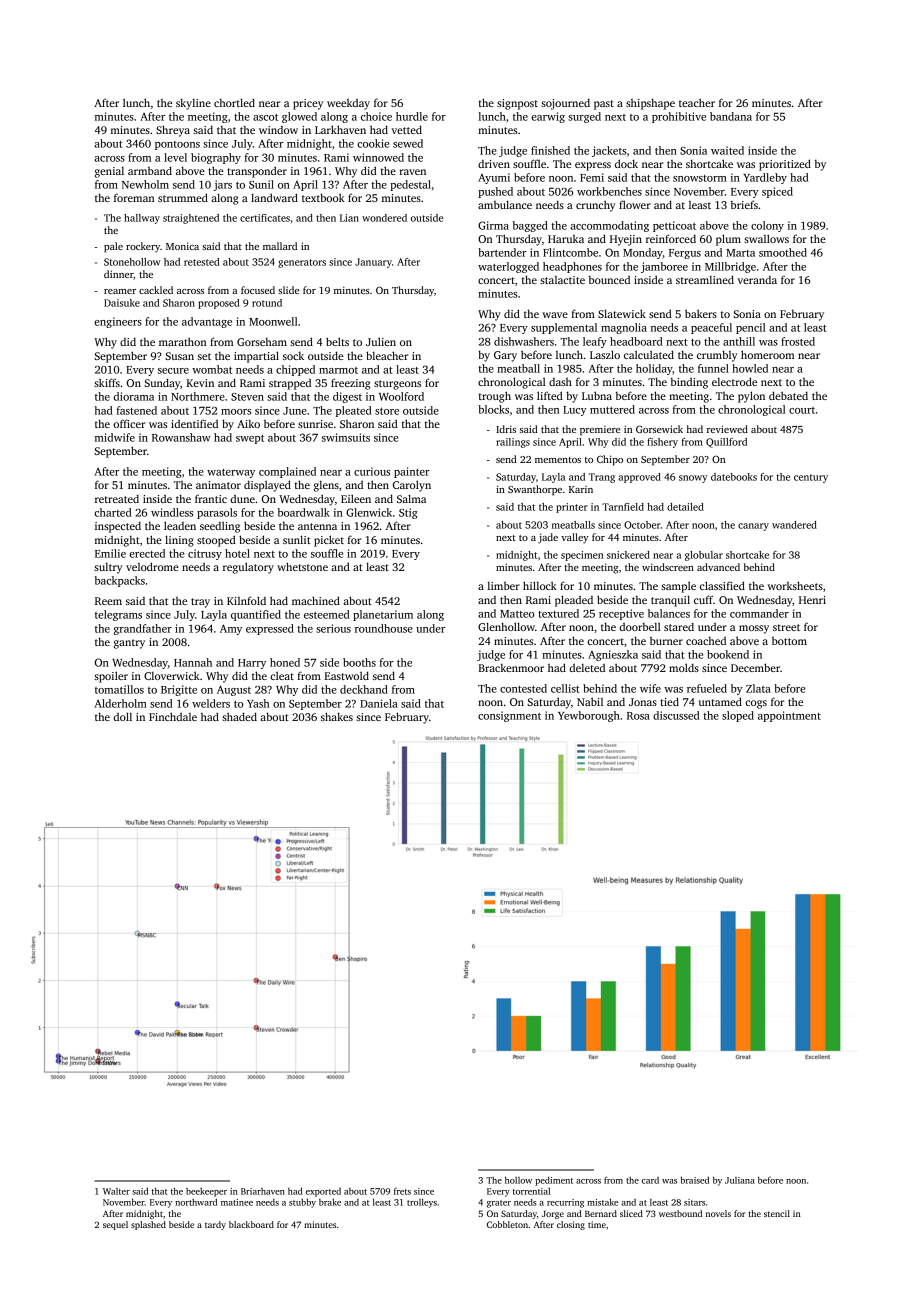 This screenshot has height=1308, width=924. Describe the element at coordinates (507, 1224) in the screenshot. I see `Cobbleton` at that location.
